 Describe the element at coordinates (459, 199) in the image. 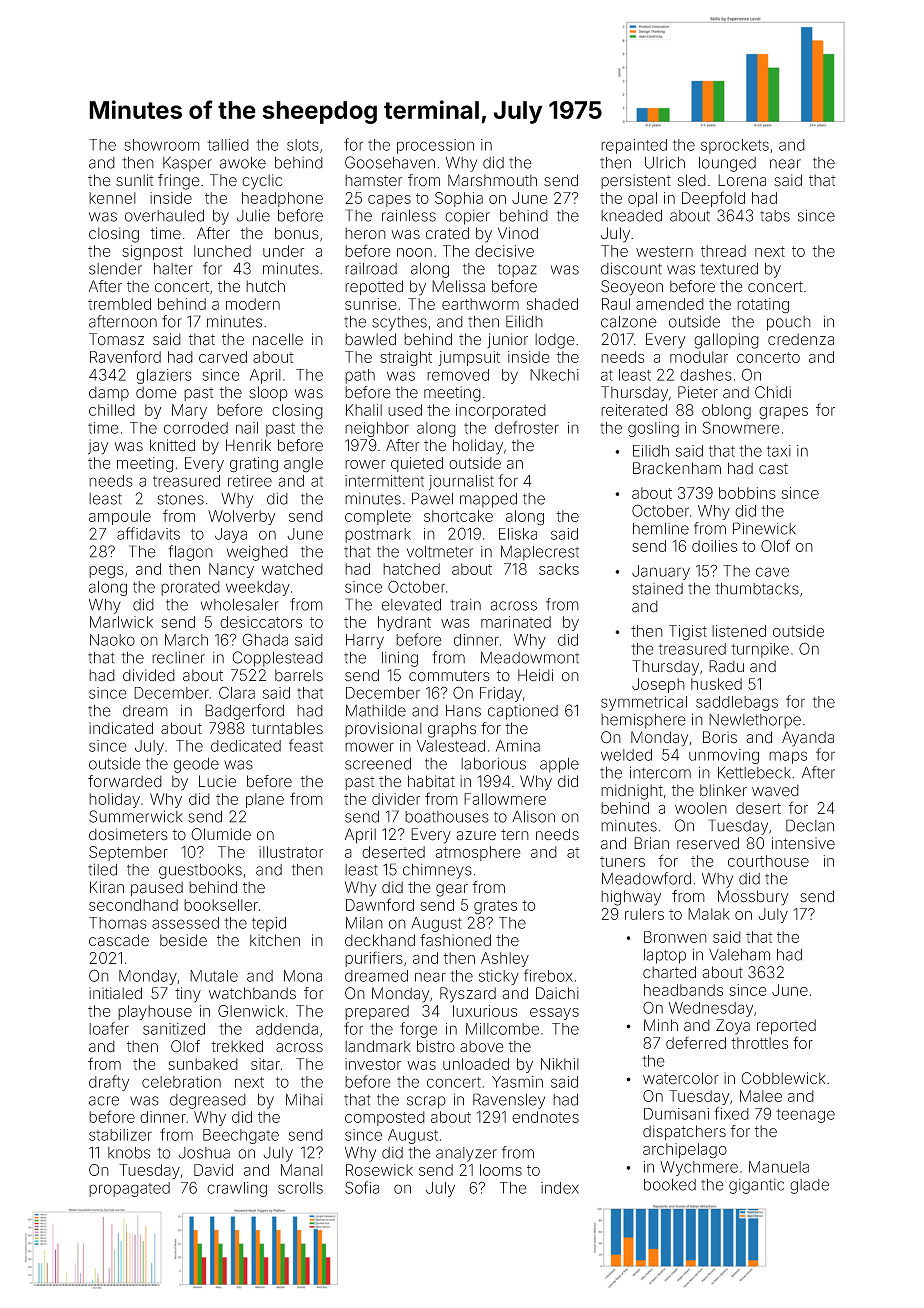

I see `Sophia` at that location.
